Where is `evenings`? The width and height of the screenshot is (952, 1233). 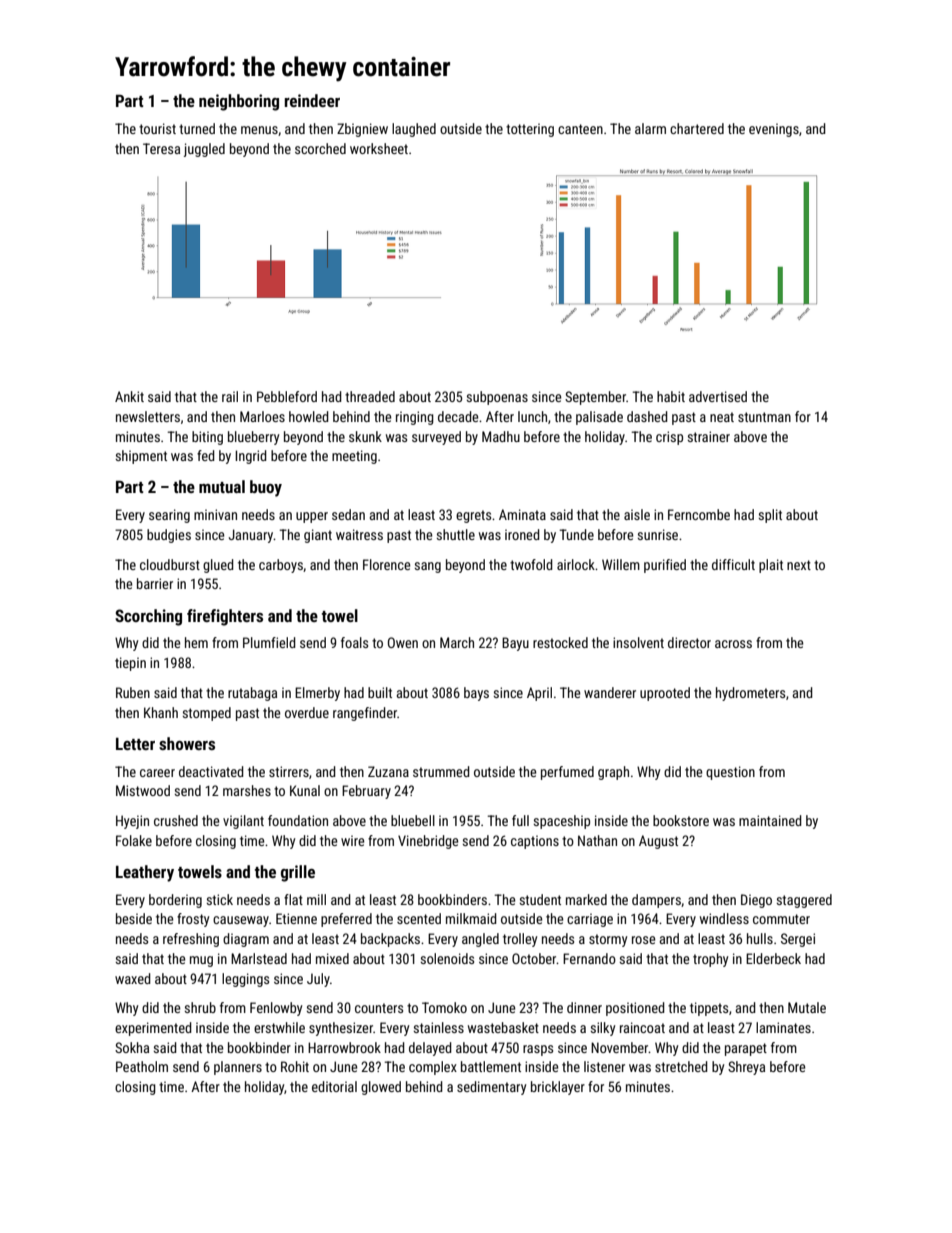 evenings is located at coordinates (774, 130).
